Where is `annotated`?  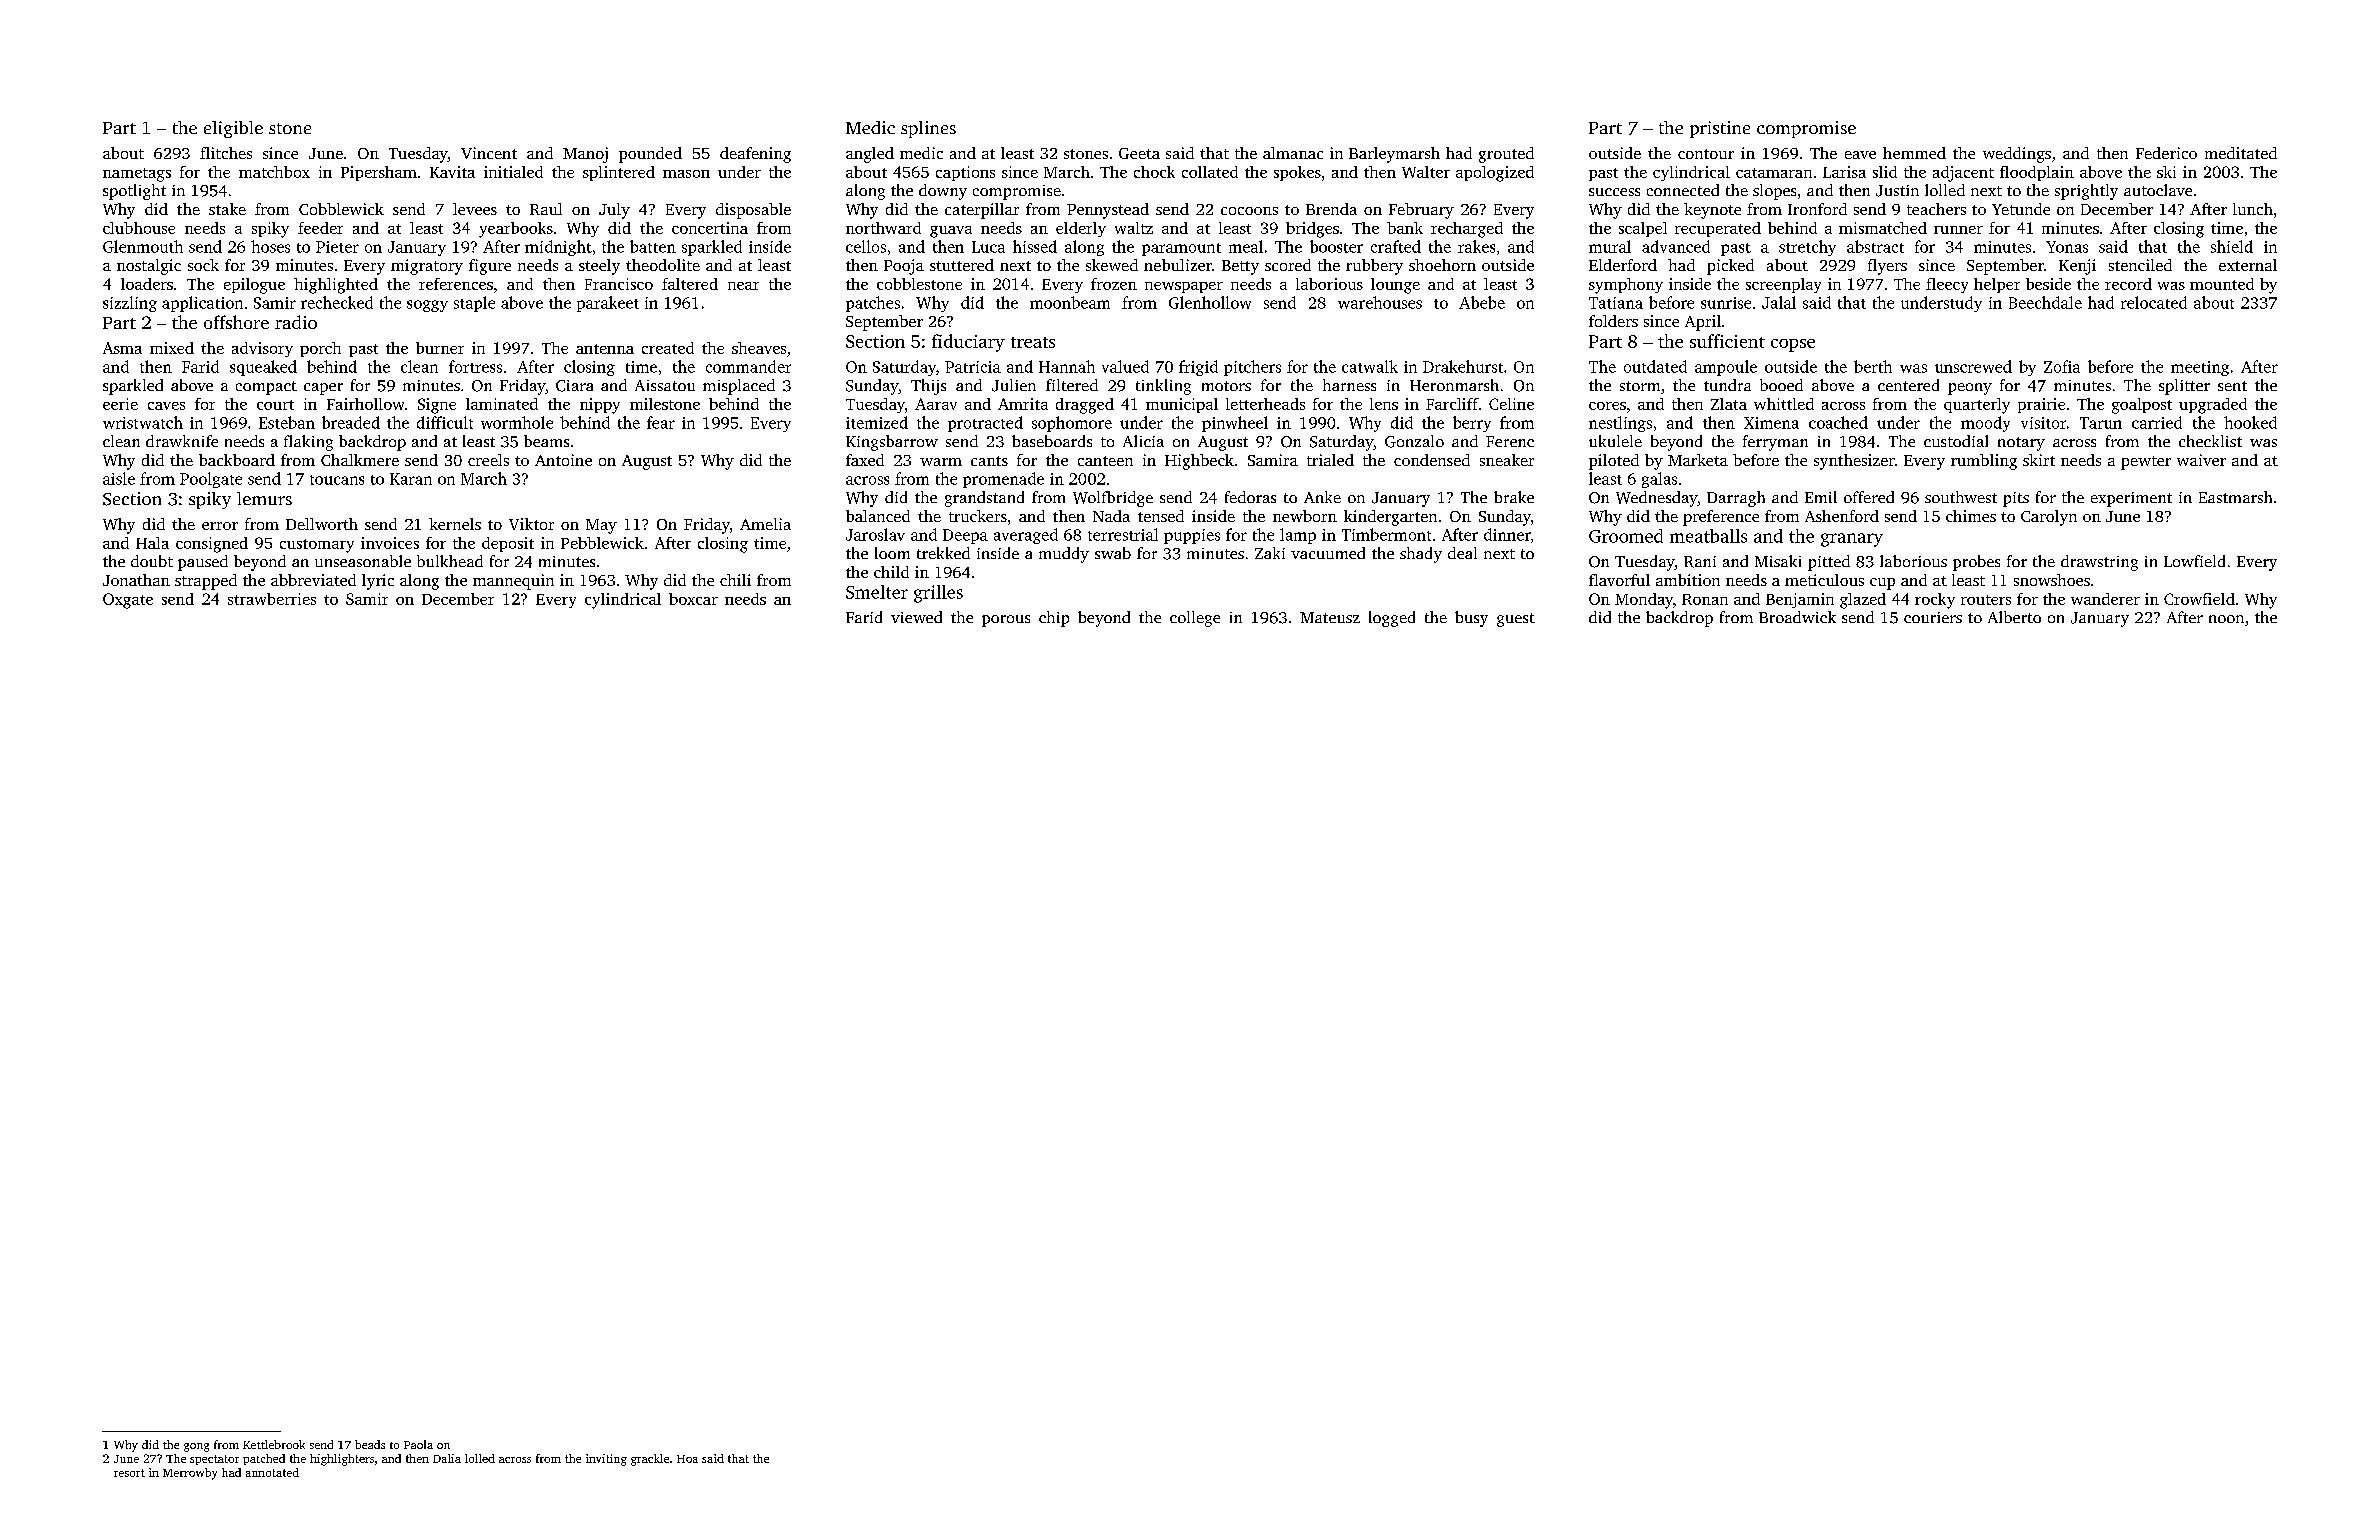 annotated is located at coordinates (272, 1472).
